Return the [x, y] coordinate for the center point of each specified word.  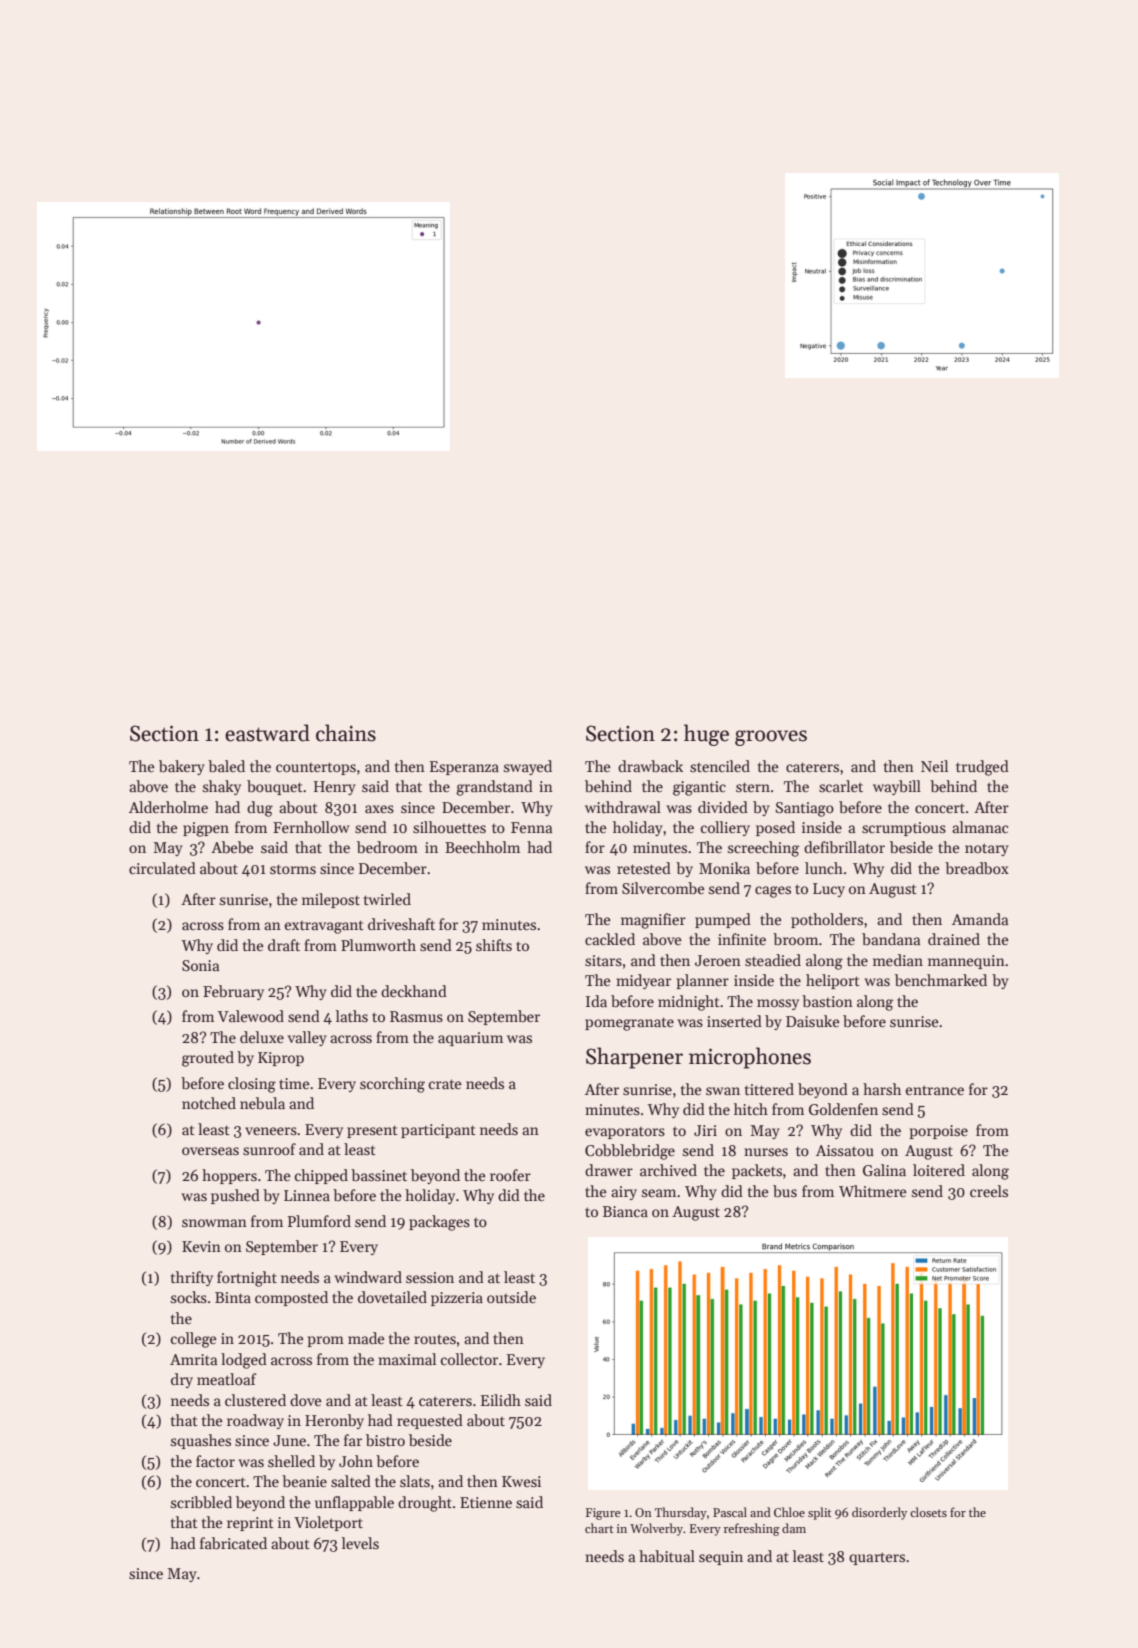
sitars [603, 960]
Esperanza [464, 768]
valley [307, 1038]
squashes [201, 1441]
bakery [182, 767]
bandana [891, 939]
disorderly [879, 1513]
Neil [934, 766]
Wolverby [656, 1529]
